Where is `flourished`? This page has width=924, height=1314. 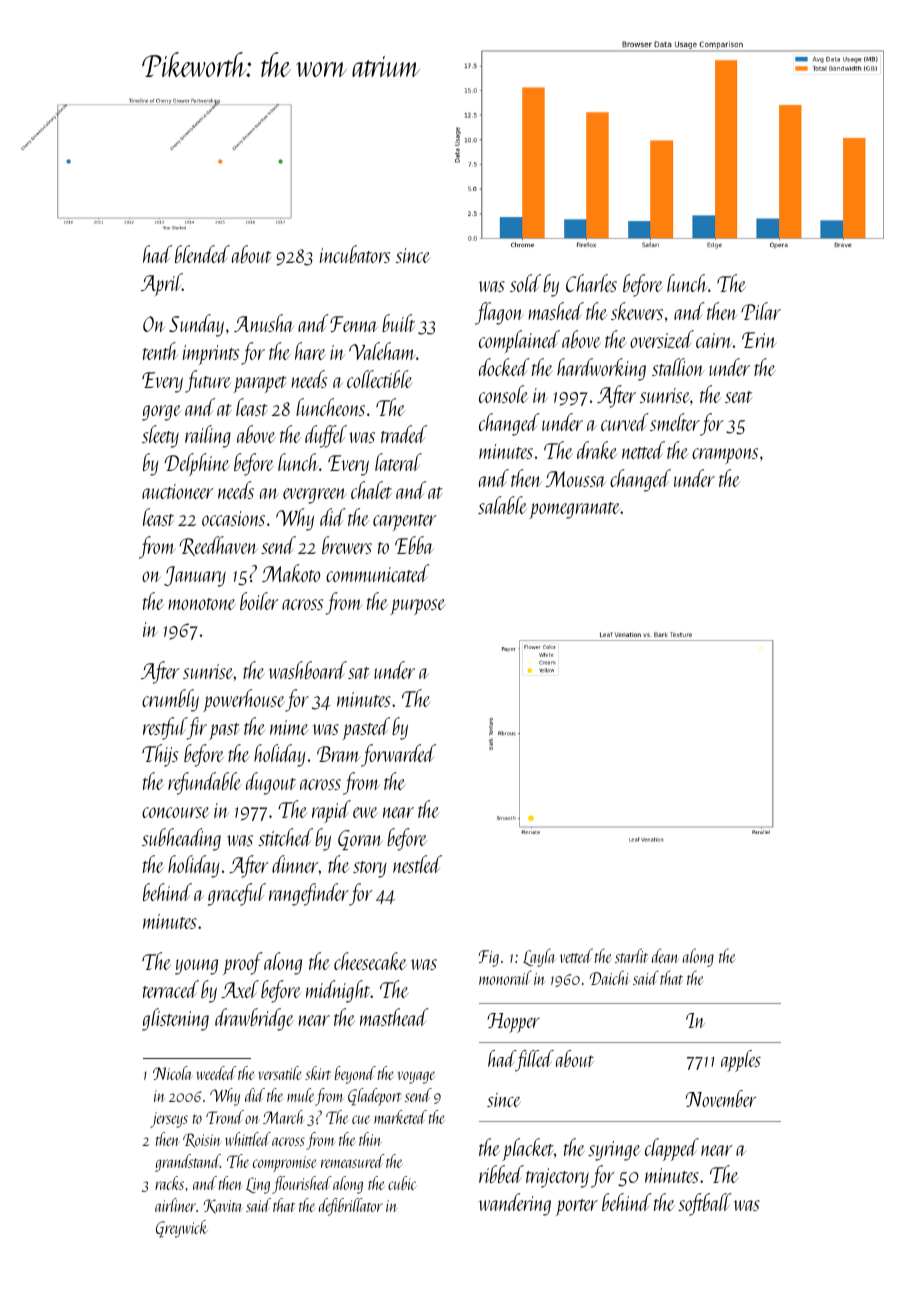
flourished is located at coordinates (302, 1185).
